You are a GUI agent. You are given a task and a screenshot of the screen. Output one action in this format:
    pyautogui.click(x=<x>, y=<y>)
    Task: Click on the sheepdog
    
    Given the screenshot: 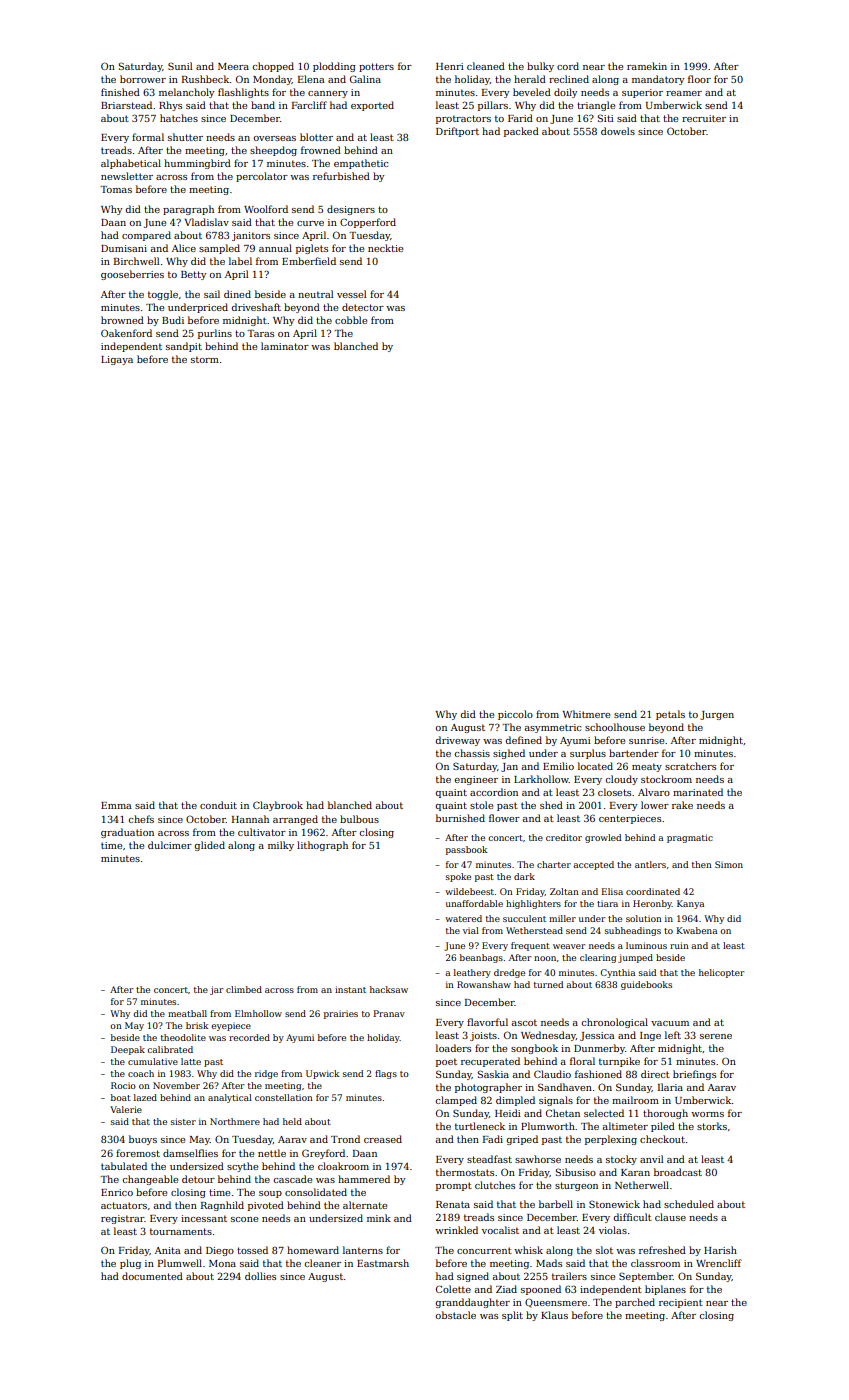 What is the action you would take?
    pyautogui.click(x=273, y=151)
